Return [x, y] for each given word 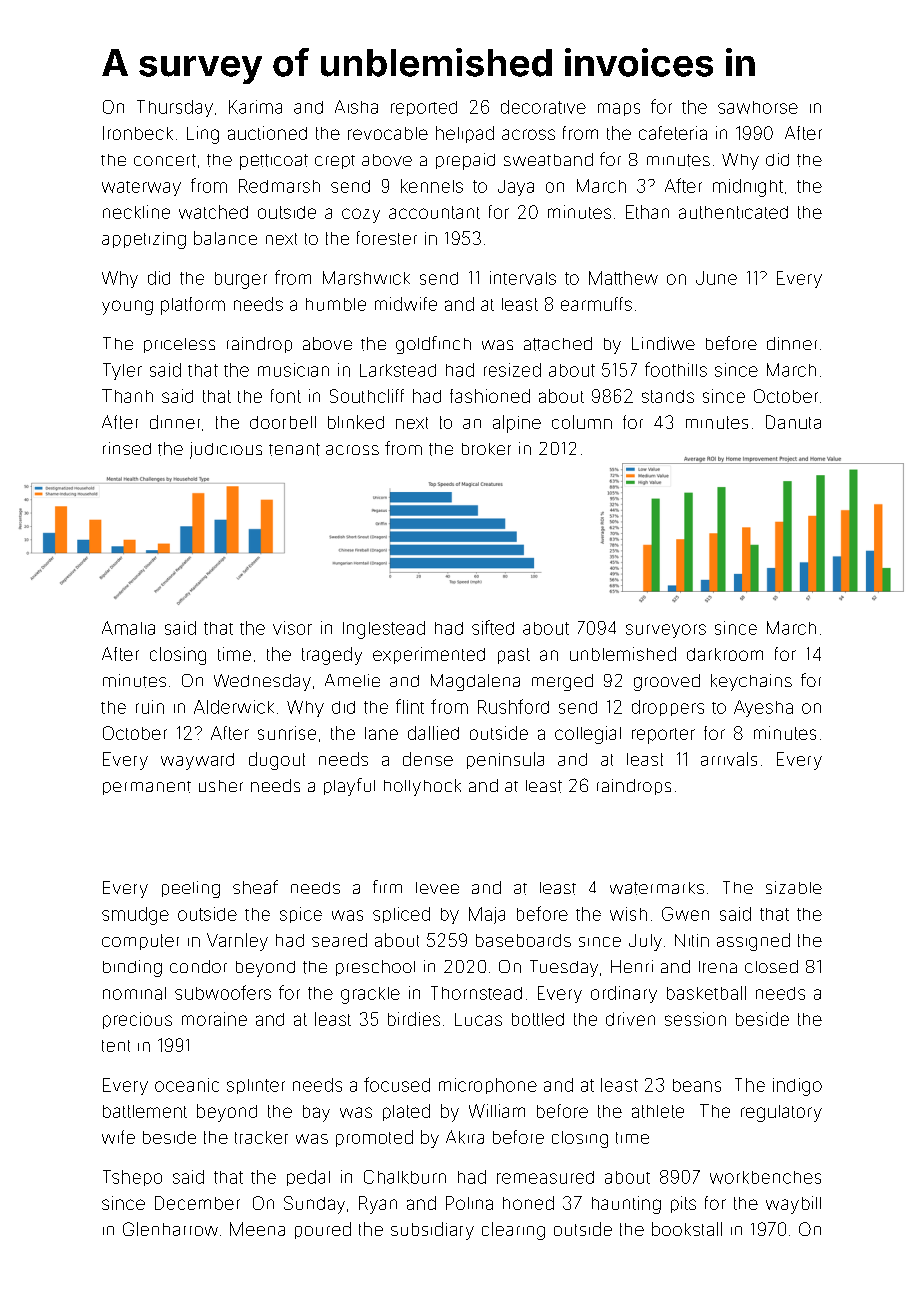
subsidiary [432, 1231]
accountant [434, 212]
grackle [370, 995]
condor [198, 966]
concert [165, 160]
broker [486, 449]
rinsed [127, 448]
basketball [706, 993]
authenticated [733, 212]
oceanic [187, 1085]
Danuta [793, 422]
